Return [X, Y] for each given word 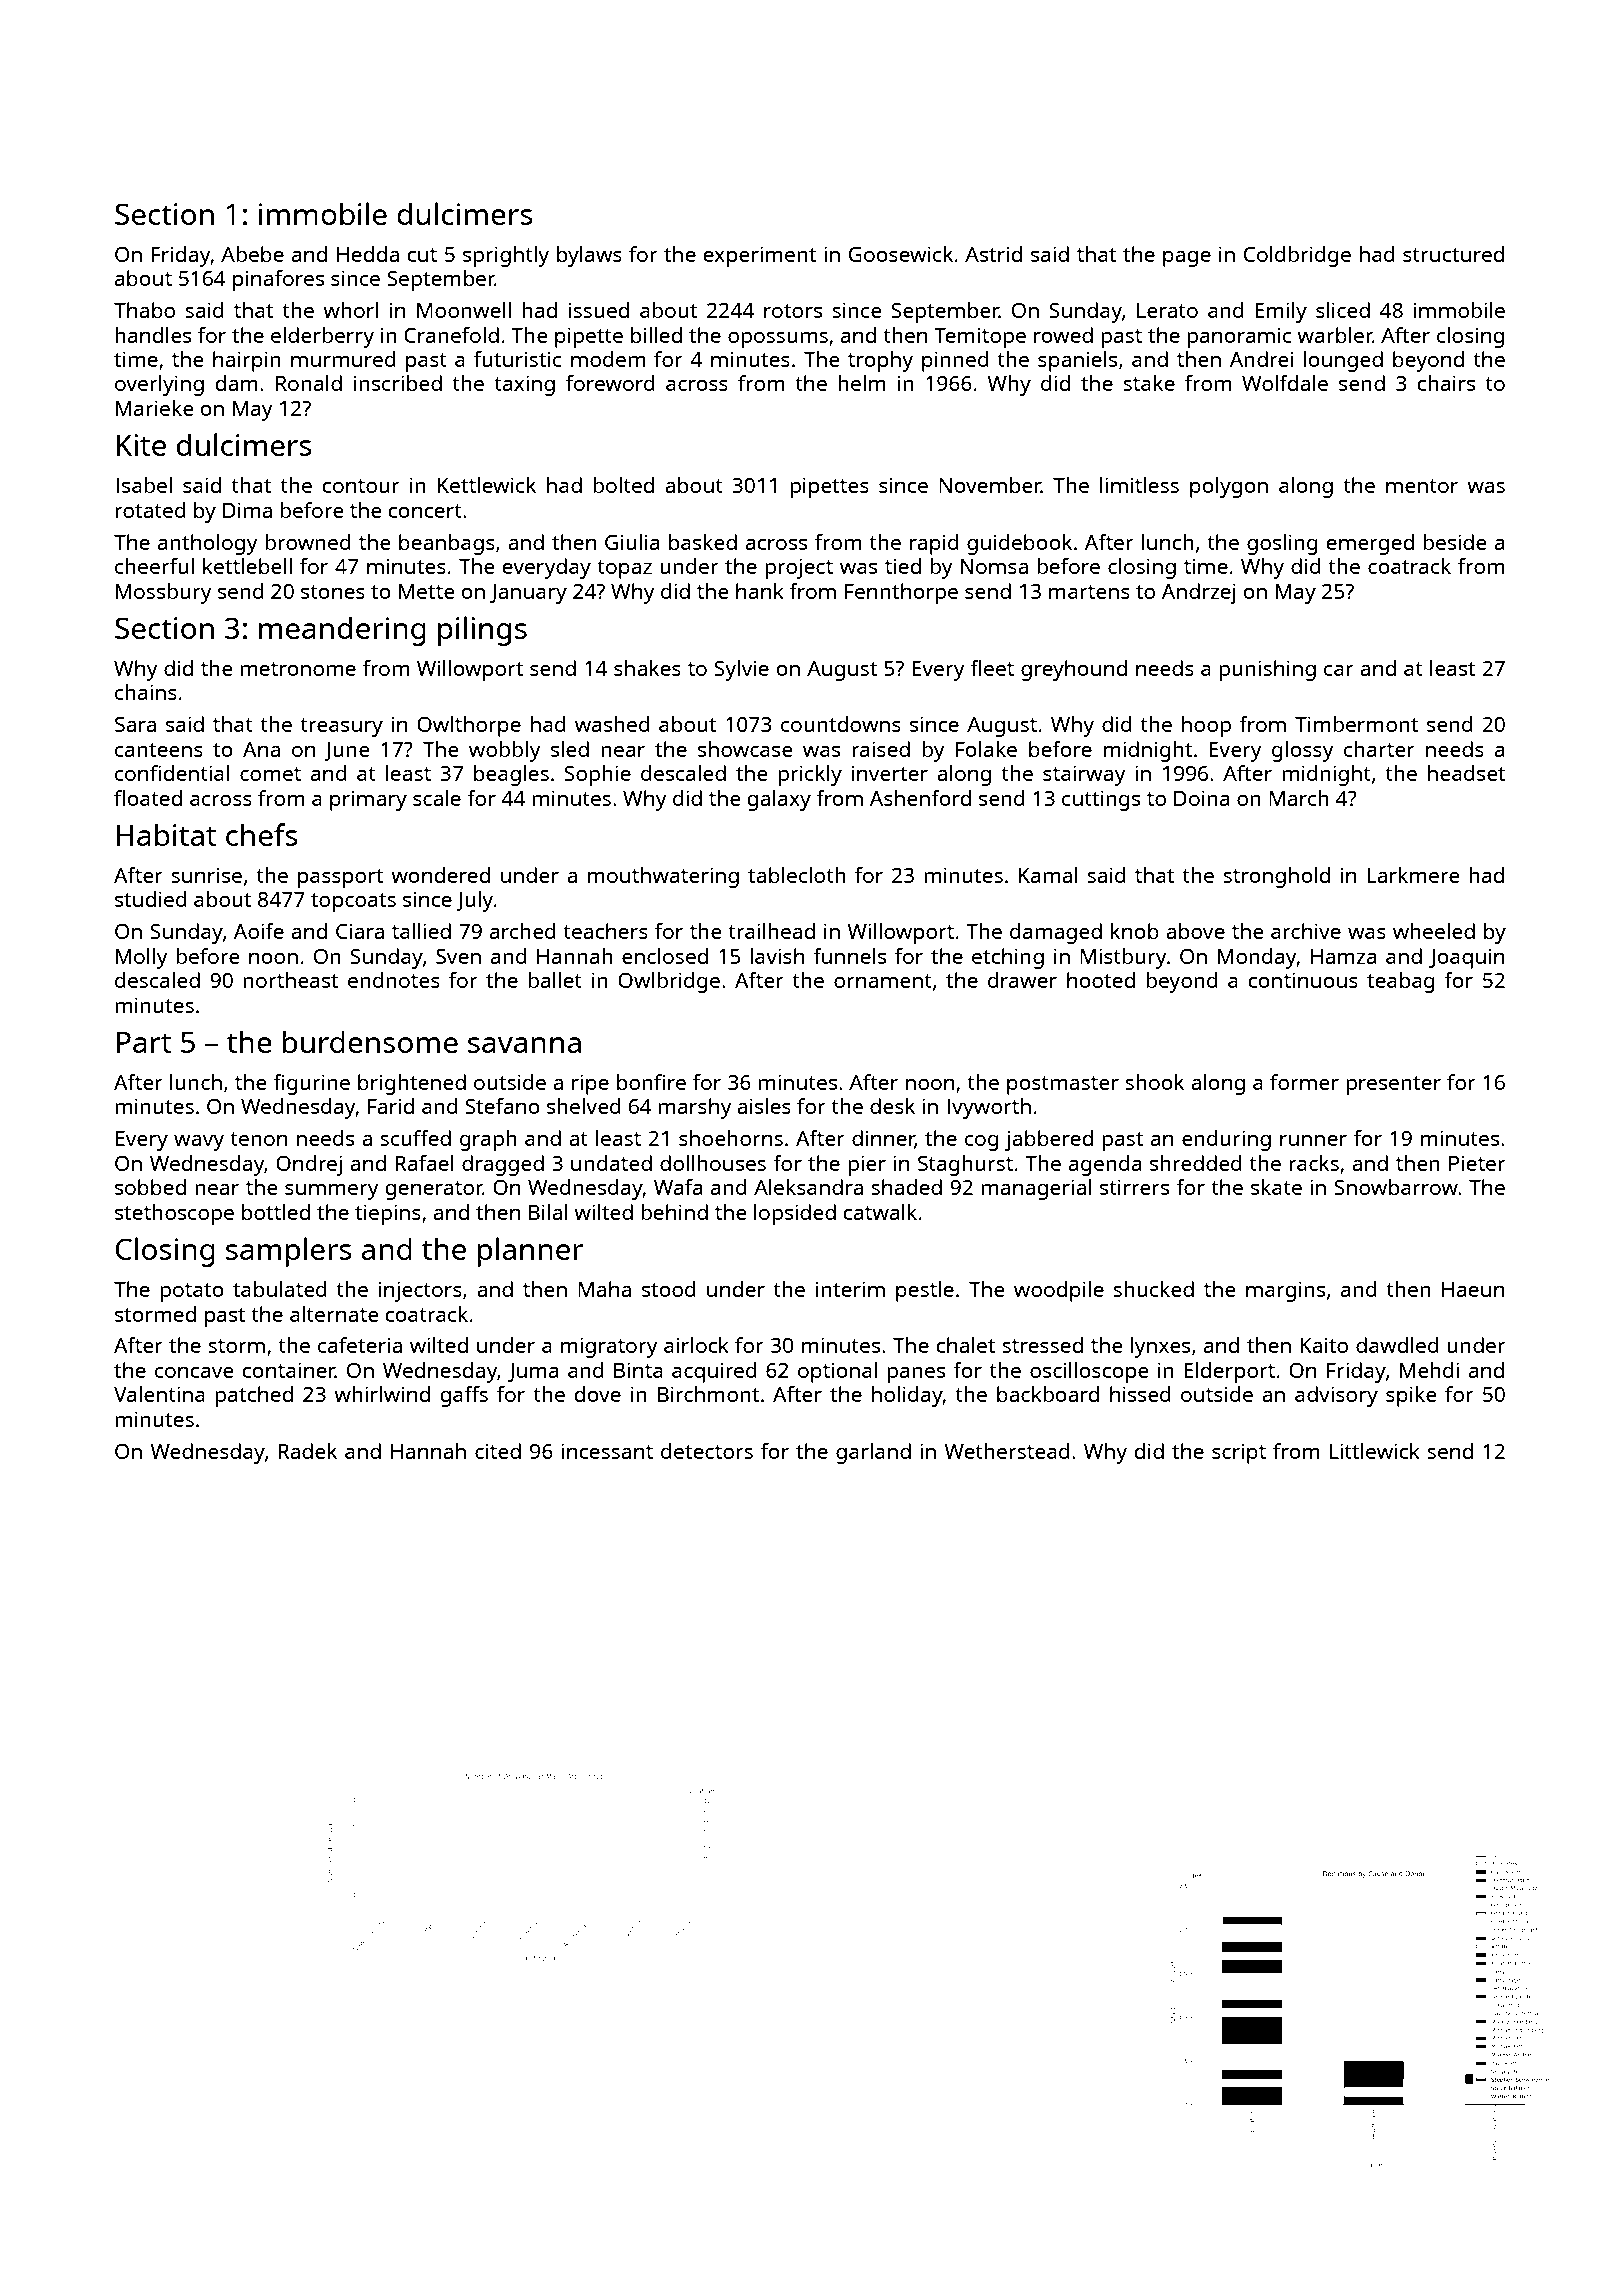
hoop [1206, 726]
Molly [142, 958]
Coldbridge [1297, 256]
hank [760, 591]
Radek [307, 1451]
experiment [759, 256]
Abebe [252, 254]
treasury [341, 727]
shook [1154, 1082]
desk [892, 1106]
